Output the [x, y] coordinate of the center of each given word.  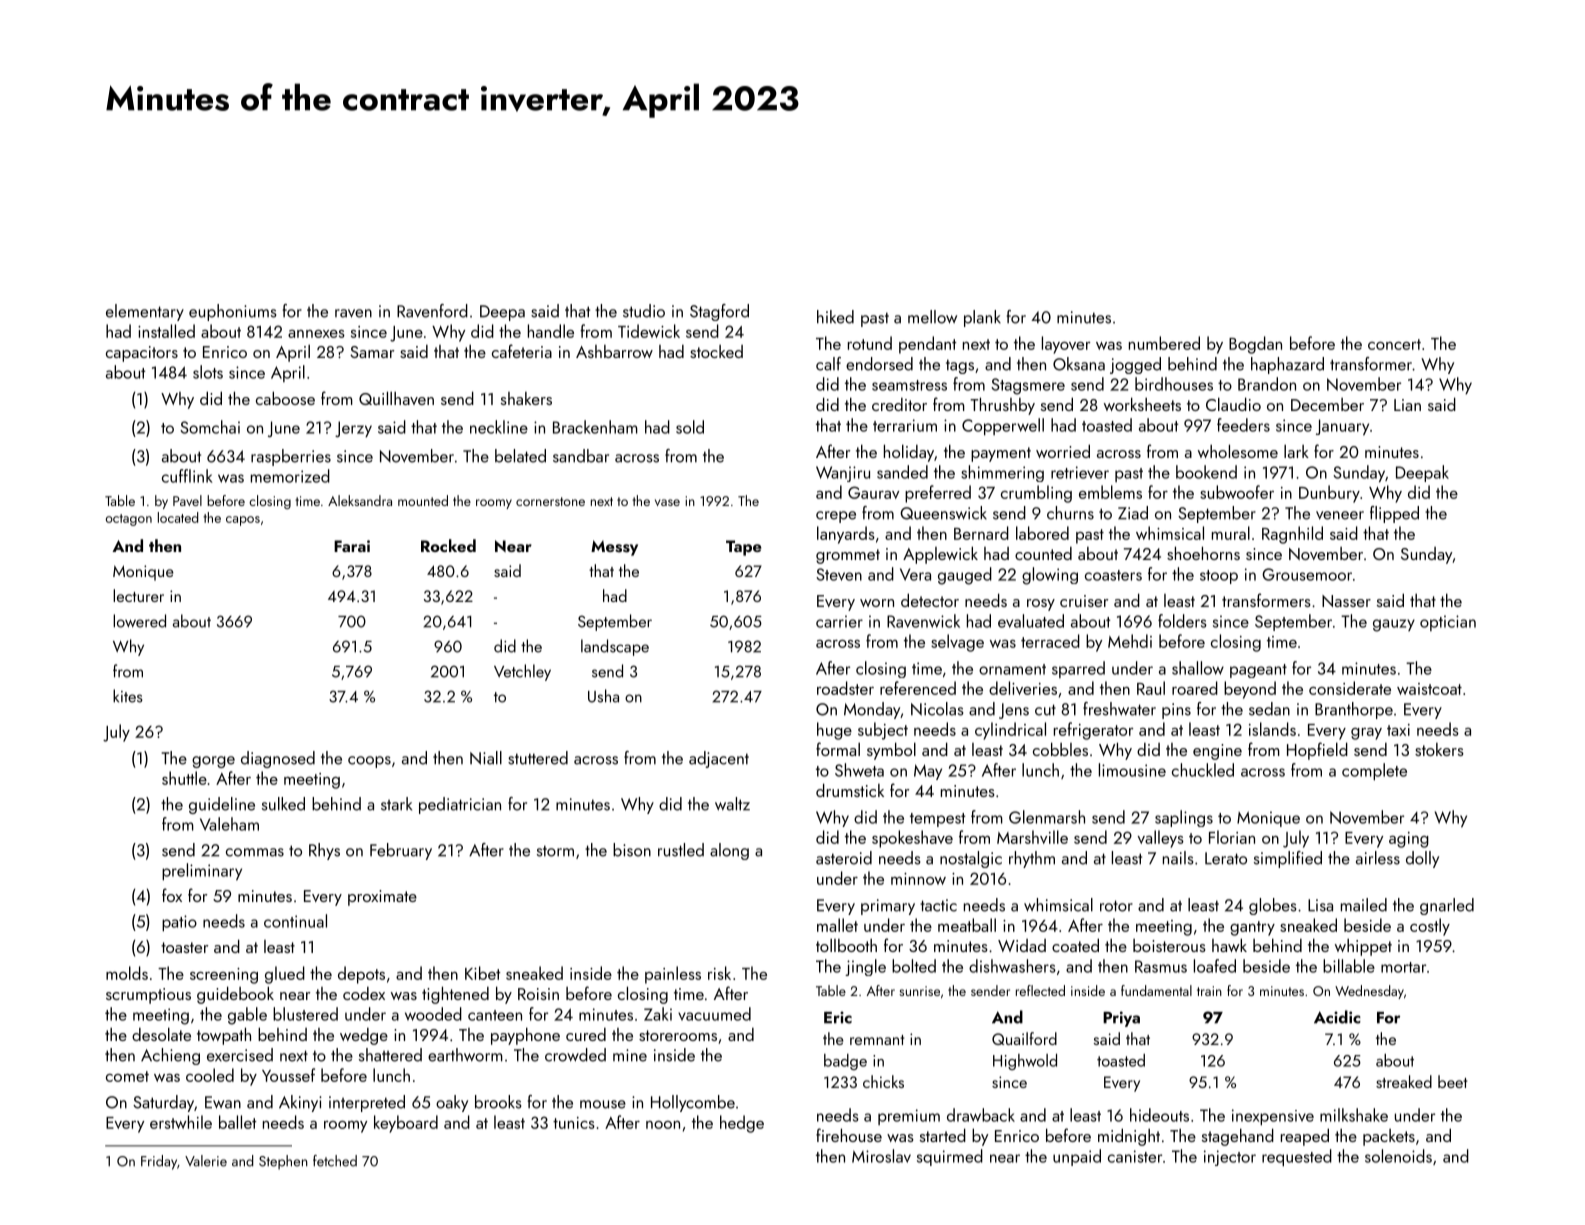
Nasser [1346, 601]
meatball [967, 925]
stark [396, 804]
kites [128, 696]
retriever [1080, 472]
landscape [615, 647]
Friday [159, 1162]
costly [1430, 927]
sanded [902, 472]
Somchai [210, 427]
